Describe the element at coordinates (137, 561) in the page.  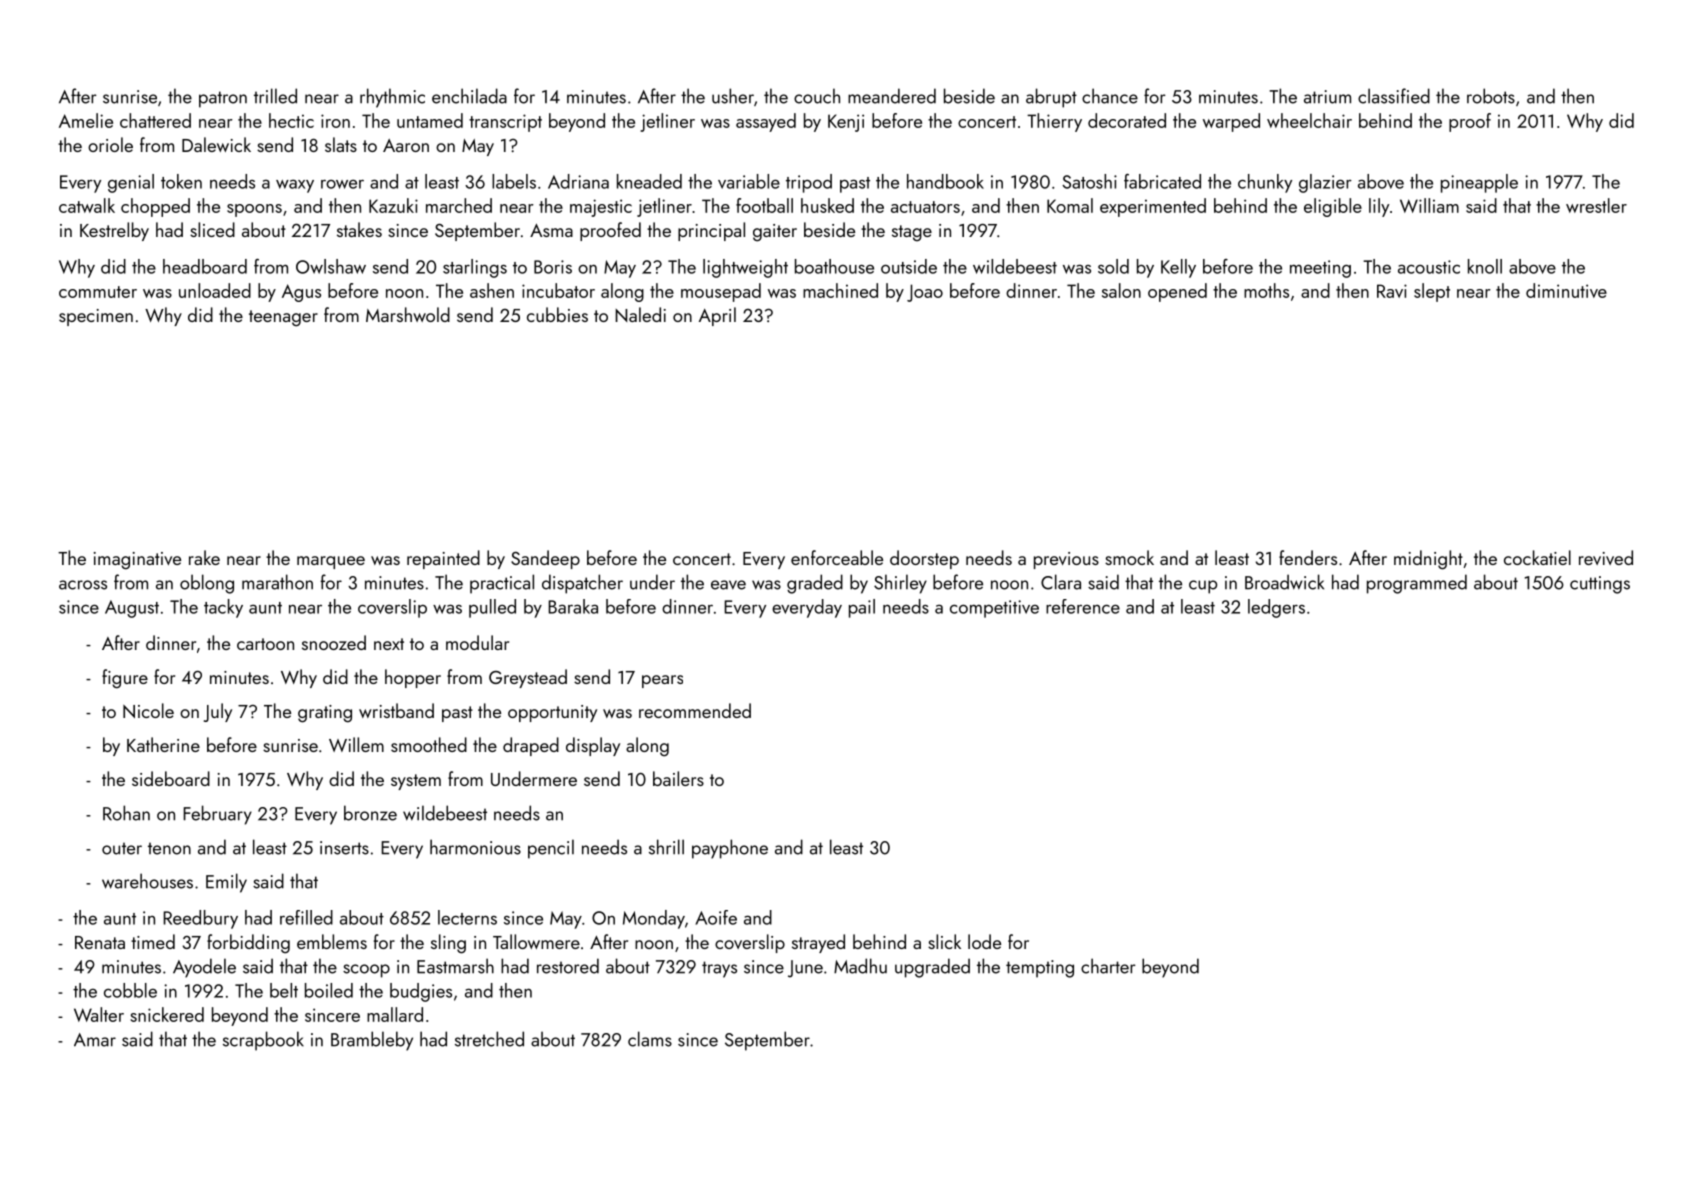
I see `imaginative` at that location.
